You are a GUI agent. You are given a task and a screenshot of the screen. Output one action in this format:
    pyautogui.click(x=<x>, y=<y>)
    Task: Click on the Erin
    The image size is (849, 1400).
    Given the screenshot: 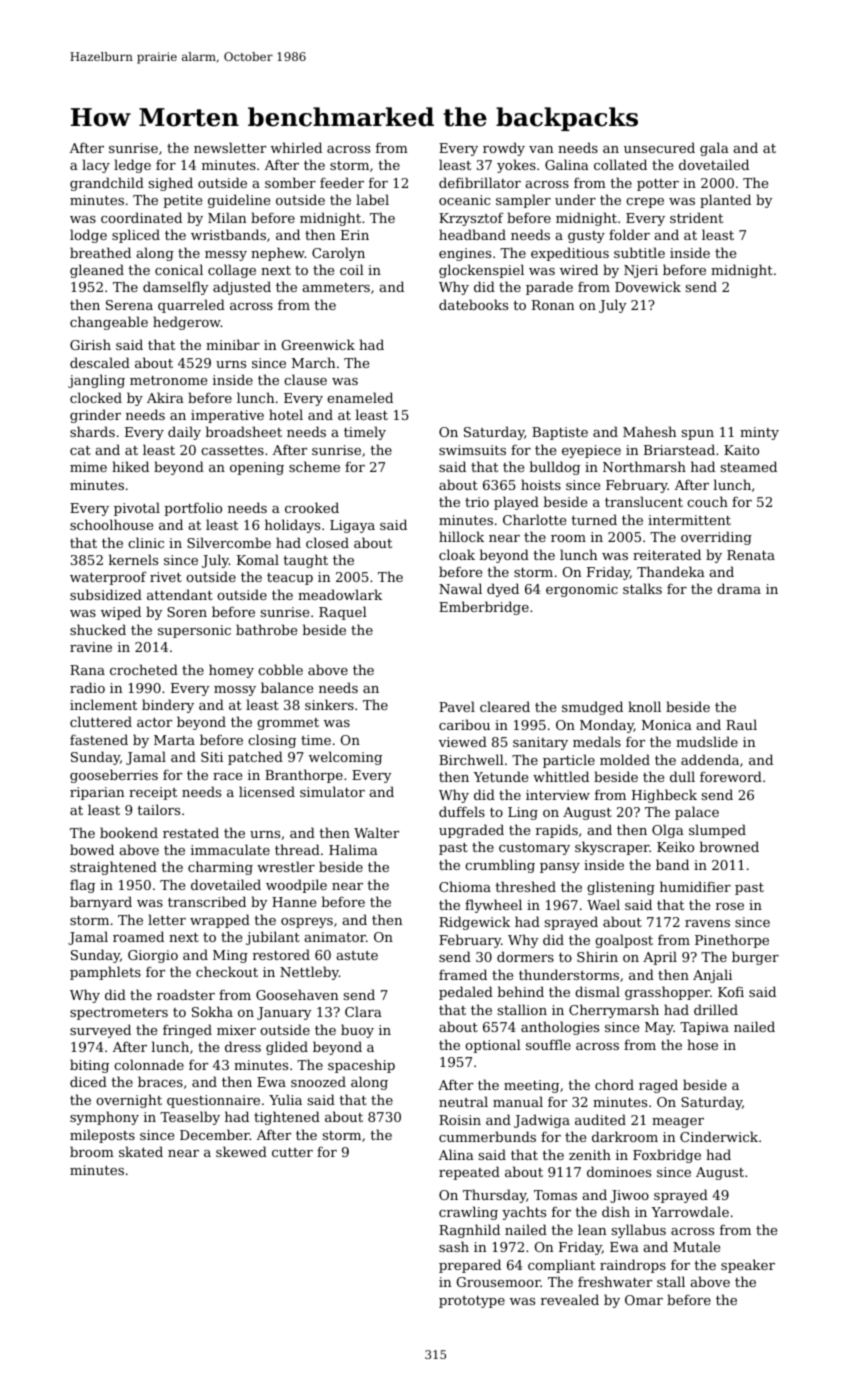 What is the action you would take?
    pyautogui.click(x=355, y=235)
